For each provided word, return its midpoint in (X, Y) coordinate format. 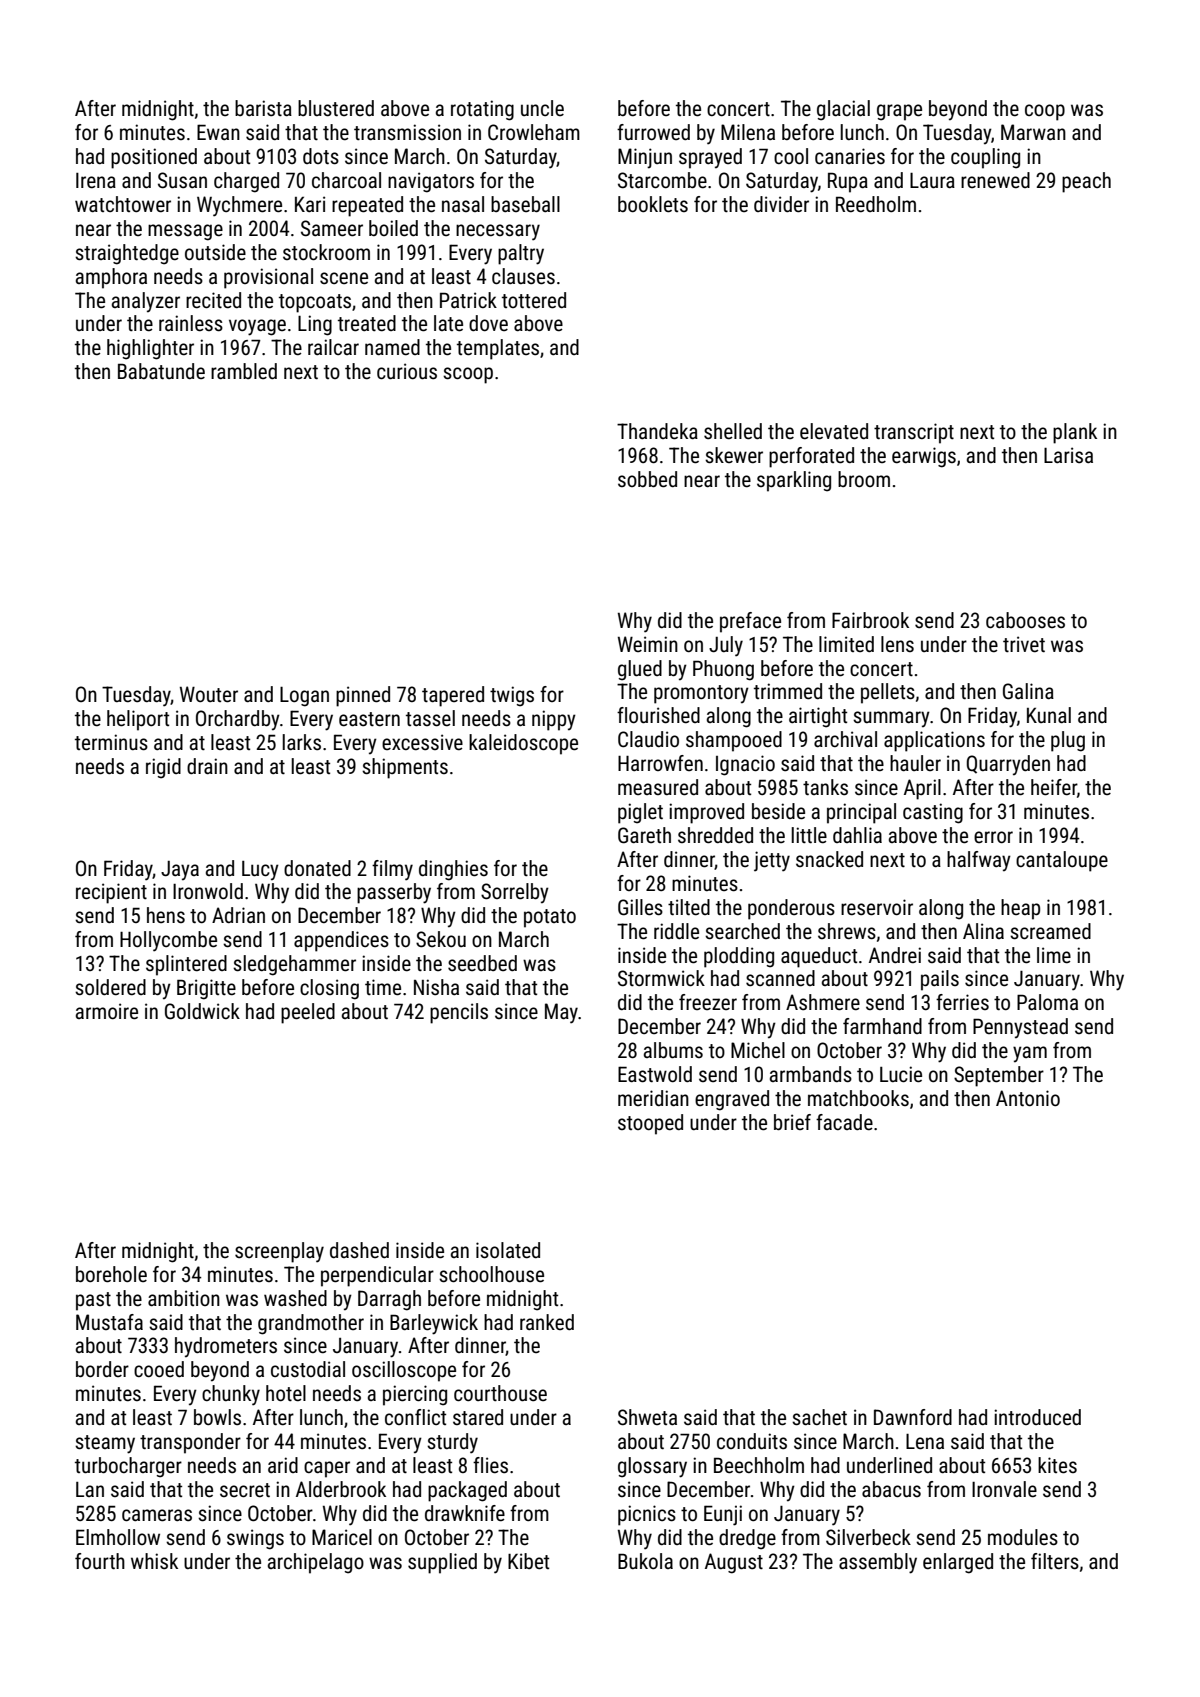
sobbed (647, 479)
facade (844, 1122)
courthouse (500, 1393)
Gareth (644, 835)
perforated (811, 457)
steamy (105, 1444)
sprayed (710, 158)
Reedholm (876, 204)
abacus (891, 1489)
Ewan (218, 132)
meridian (653, 1098)
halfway (979, 861)
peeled (308, 1013)
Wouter (209, 694)
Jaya (180, 871)
